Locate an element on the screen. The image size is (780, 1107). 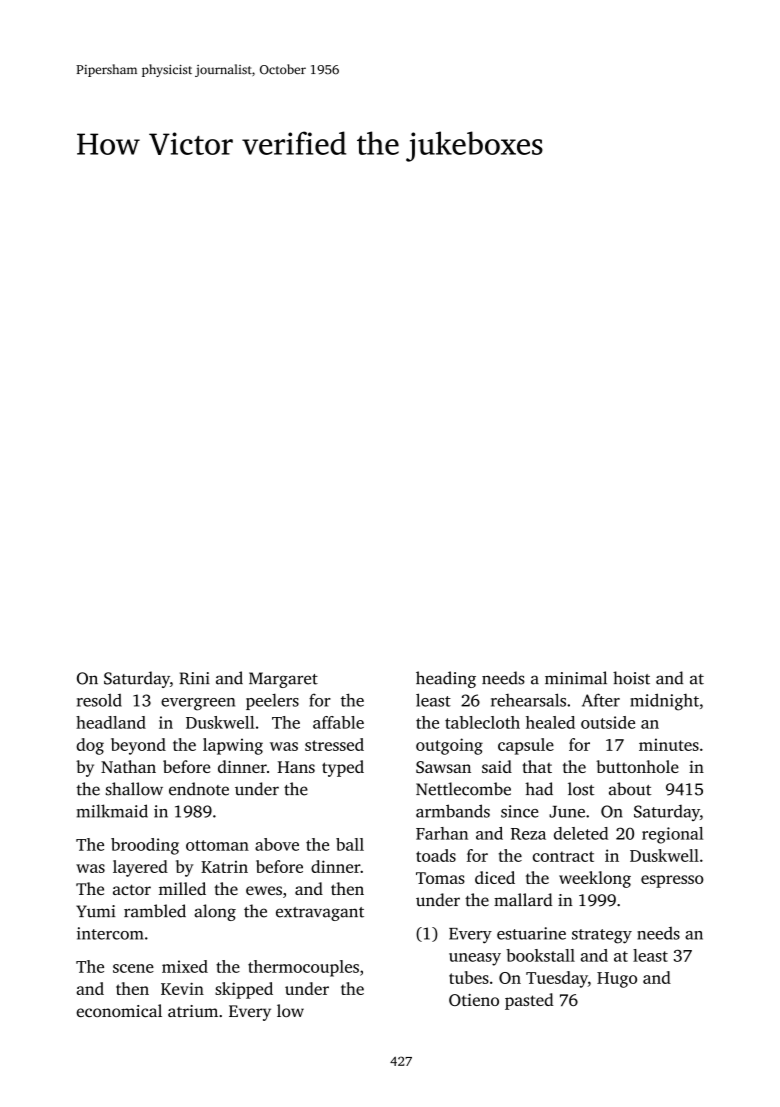
stressed is located at coordinates (334, 744).
